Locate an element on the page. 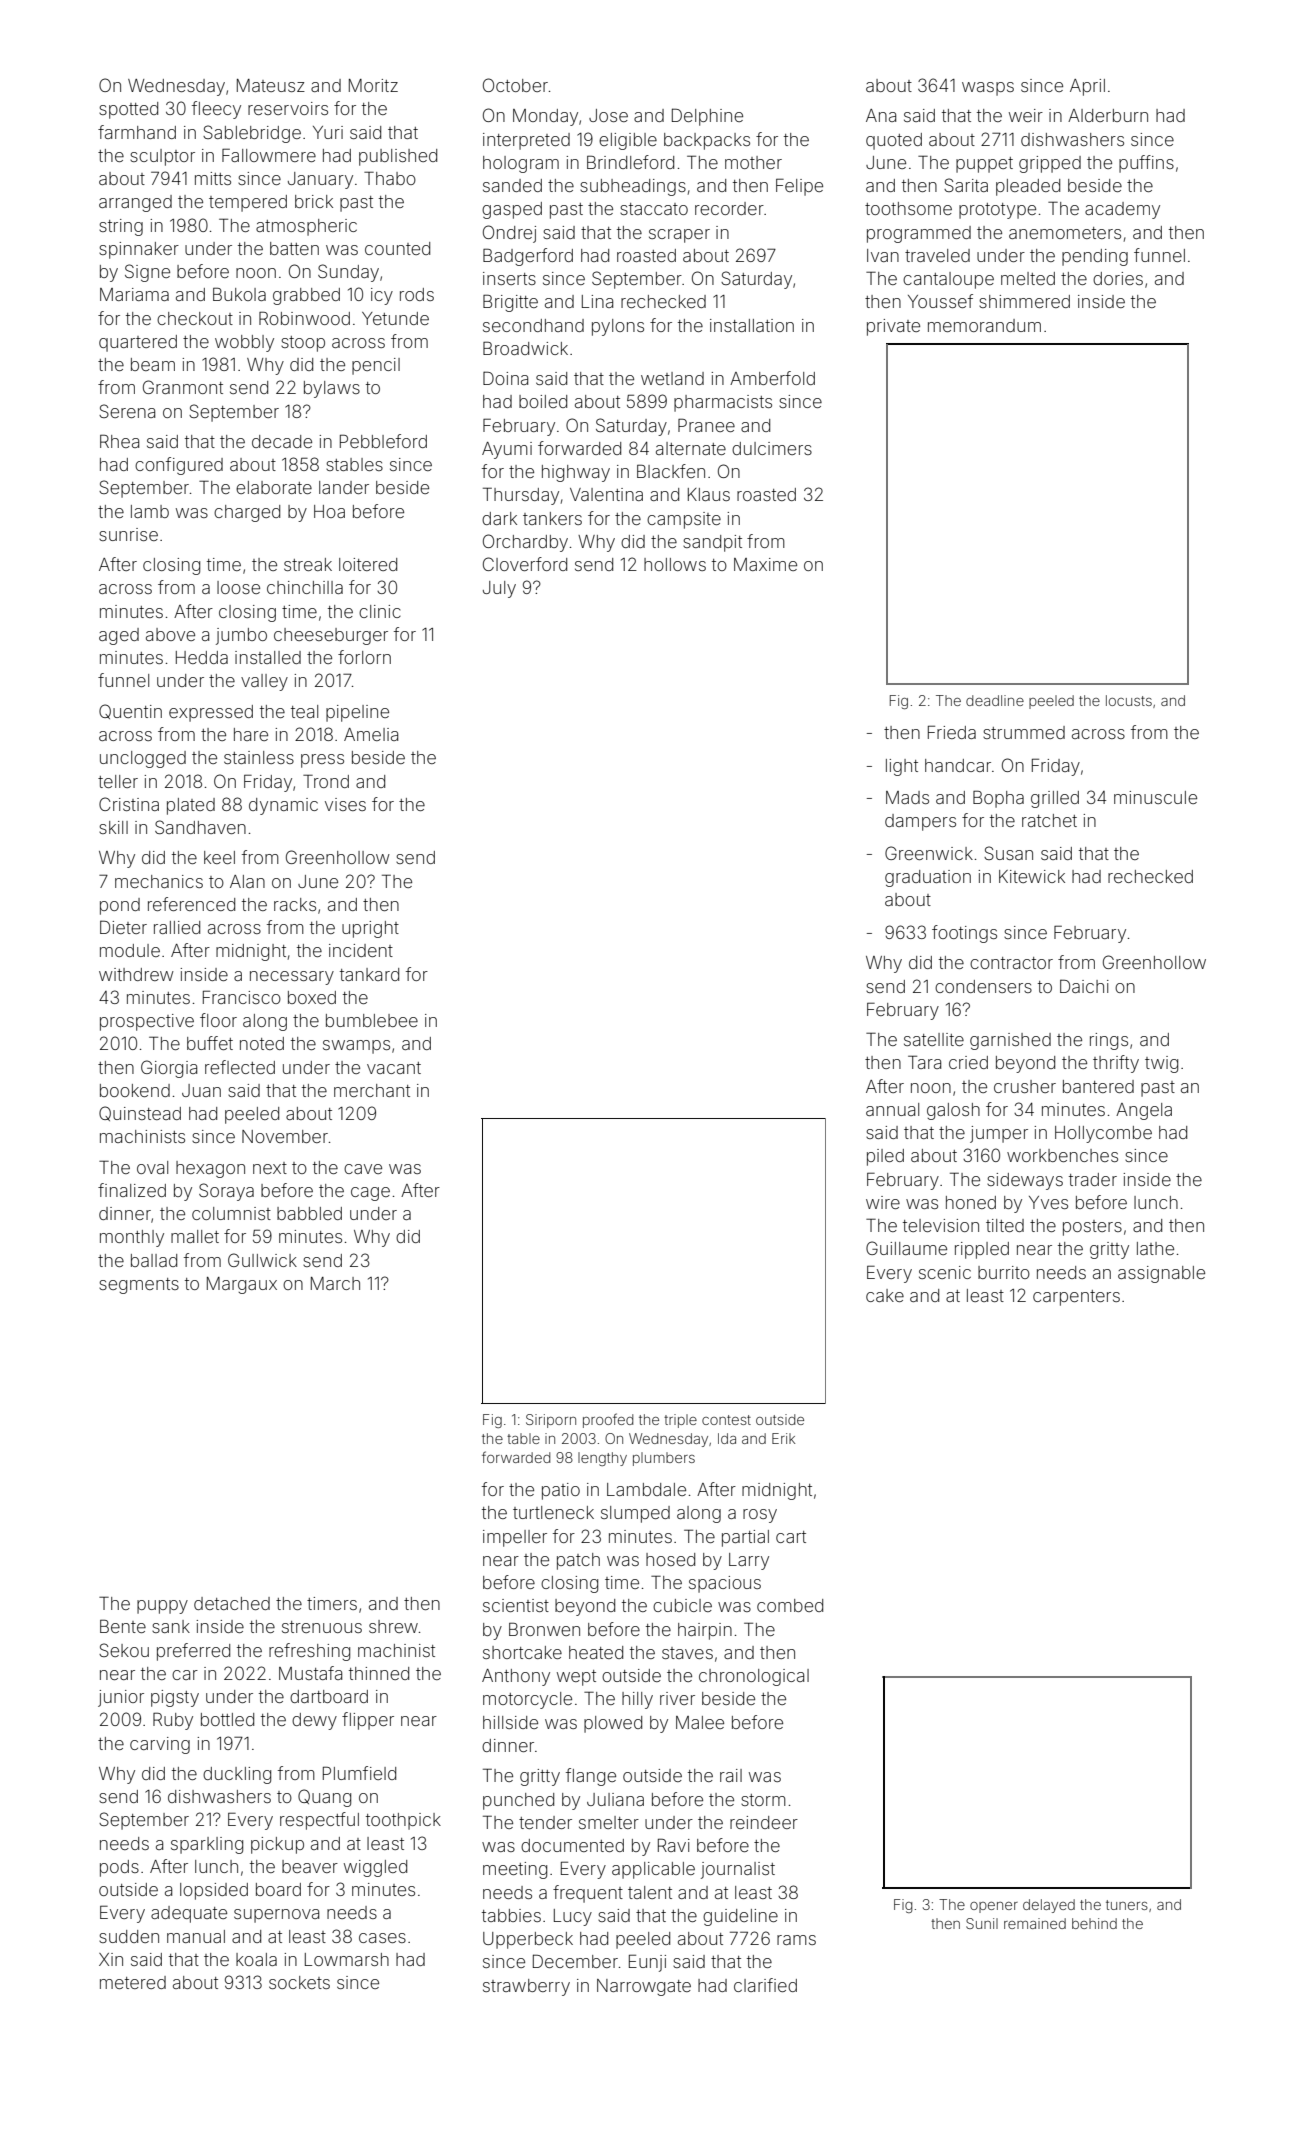 This document has height=2155, width=1308. Susan is located at coordinates (1008, 853).
